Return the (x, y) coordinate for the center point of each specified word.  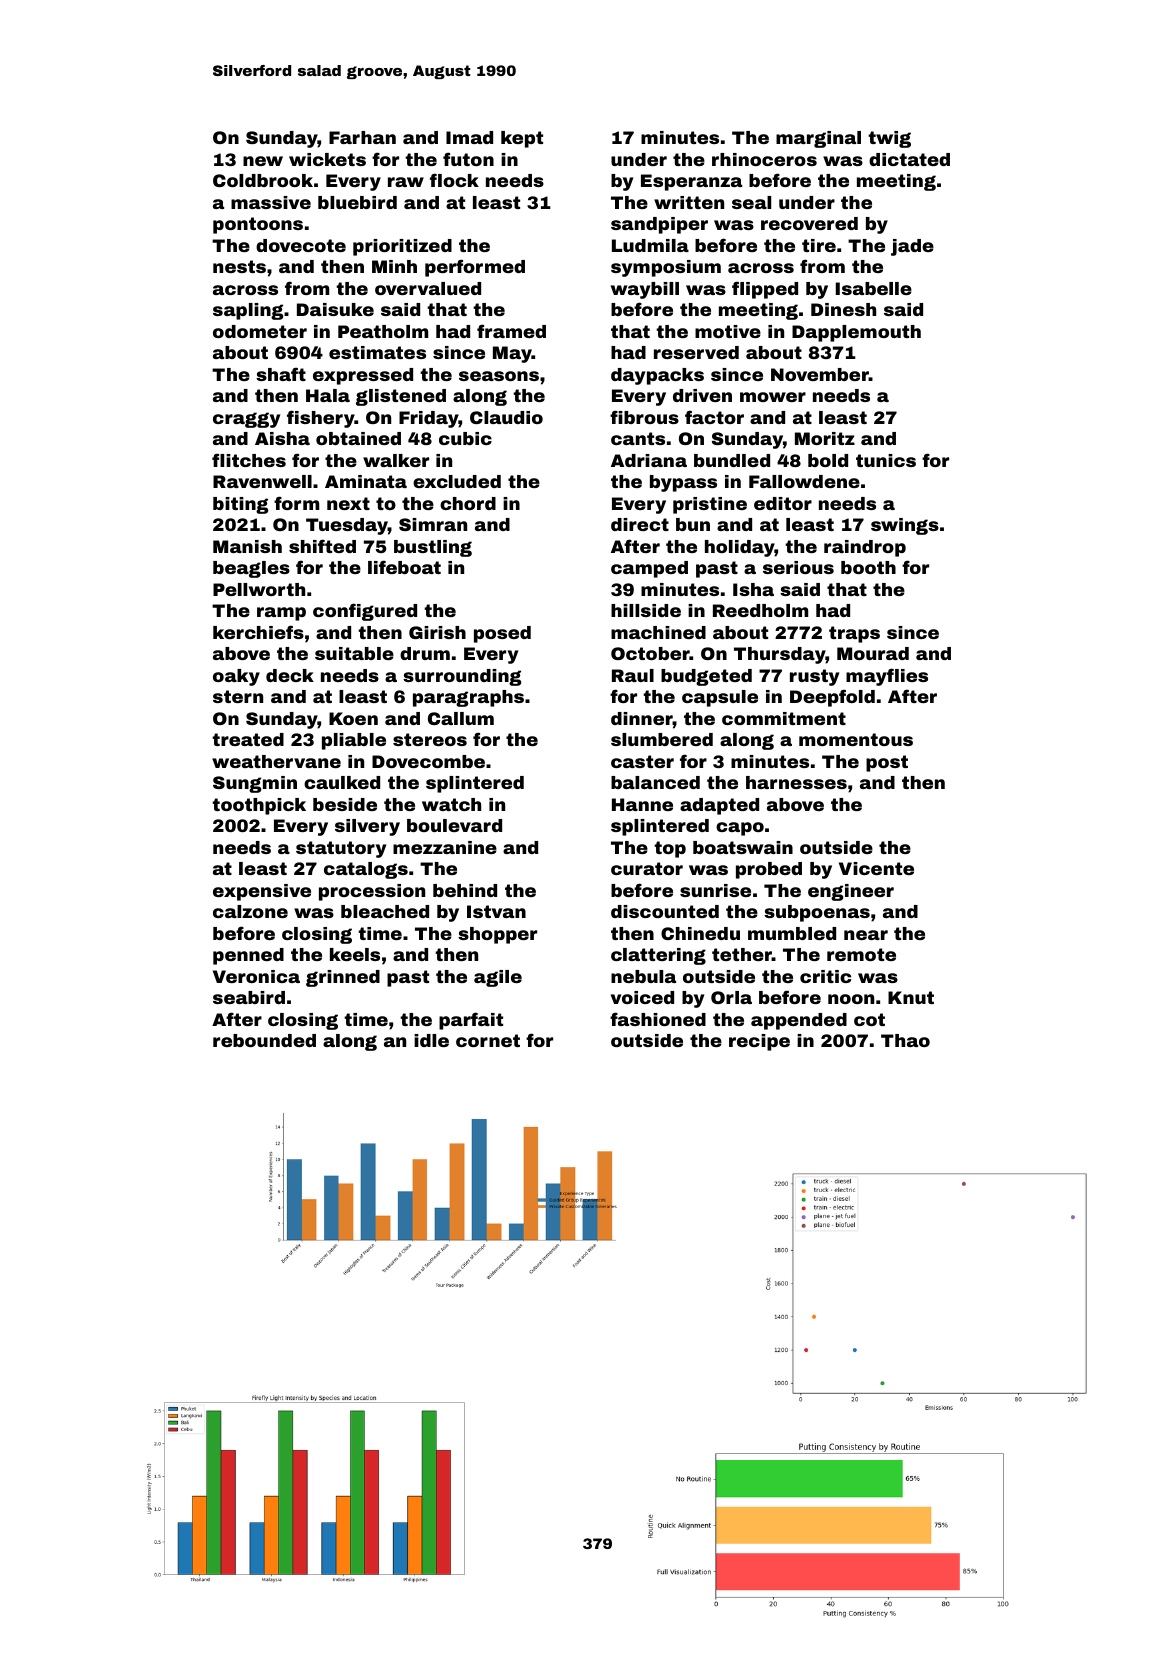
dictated (909, 159)
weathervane (276, 761)
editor (783, 503)
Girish (437, 632)
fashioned (658, 1019)
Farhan (362, 137)
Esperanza (691, 182)
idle (431, 1040)
